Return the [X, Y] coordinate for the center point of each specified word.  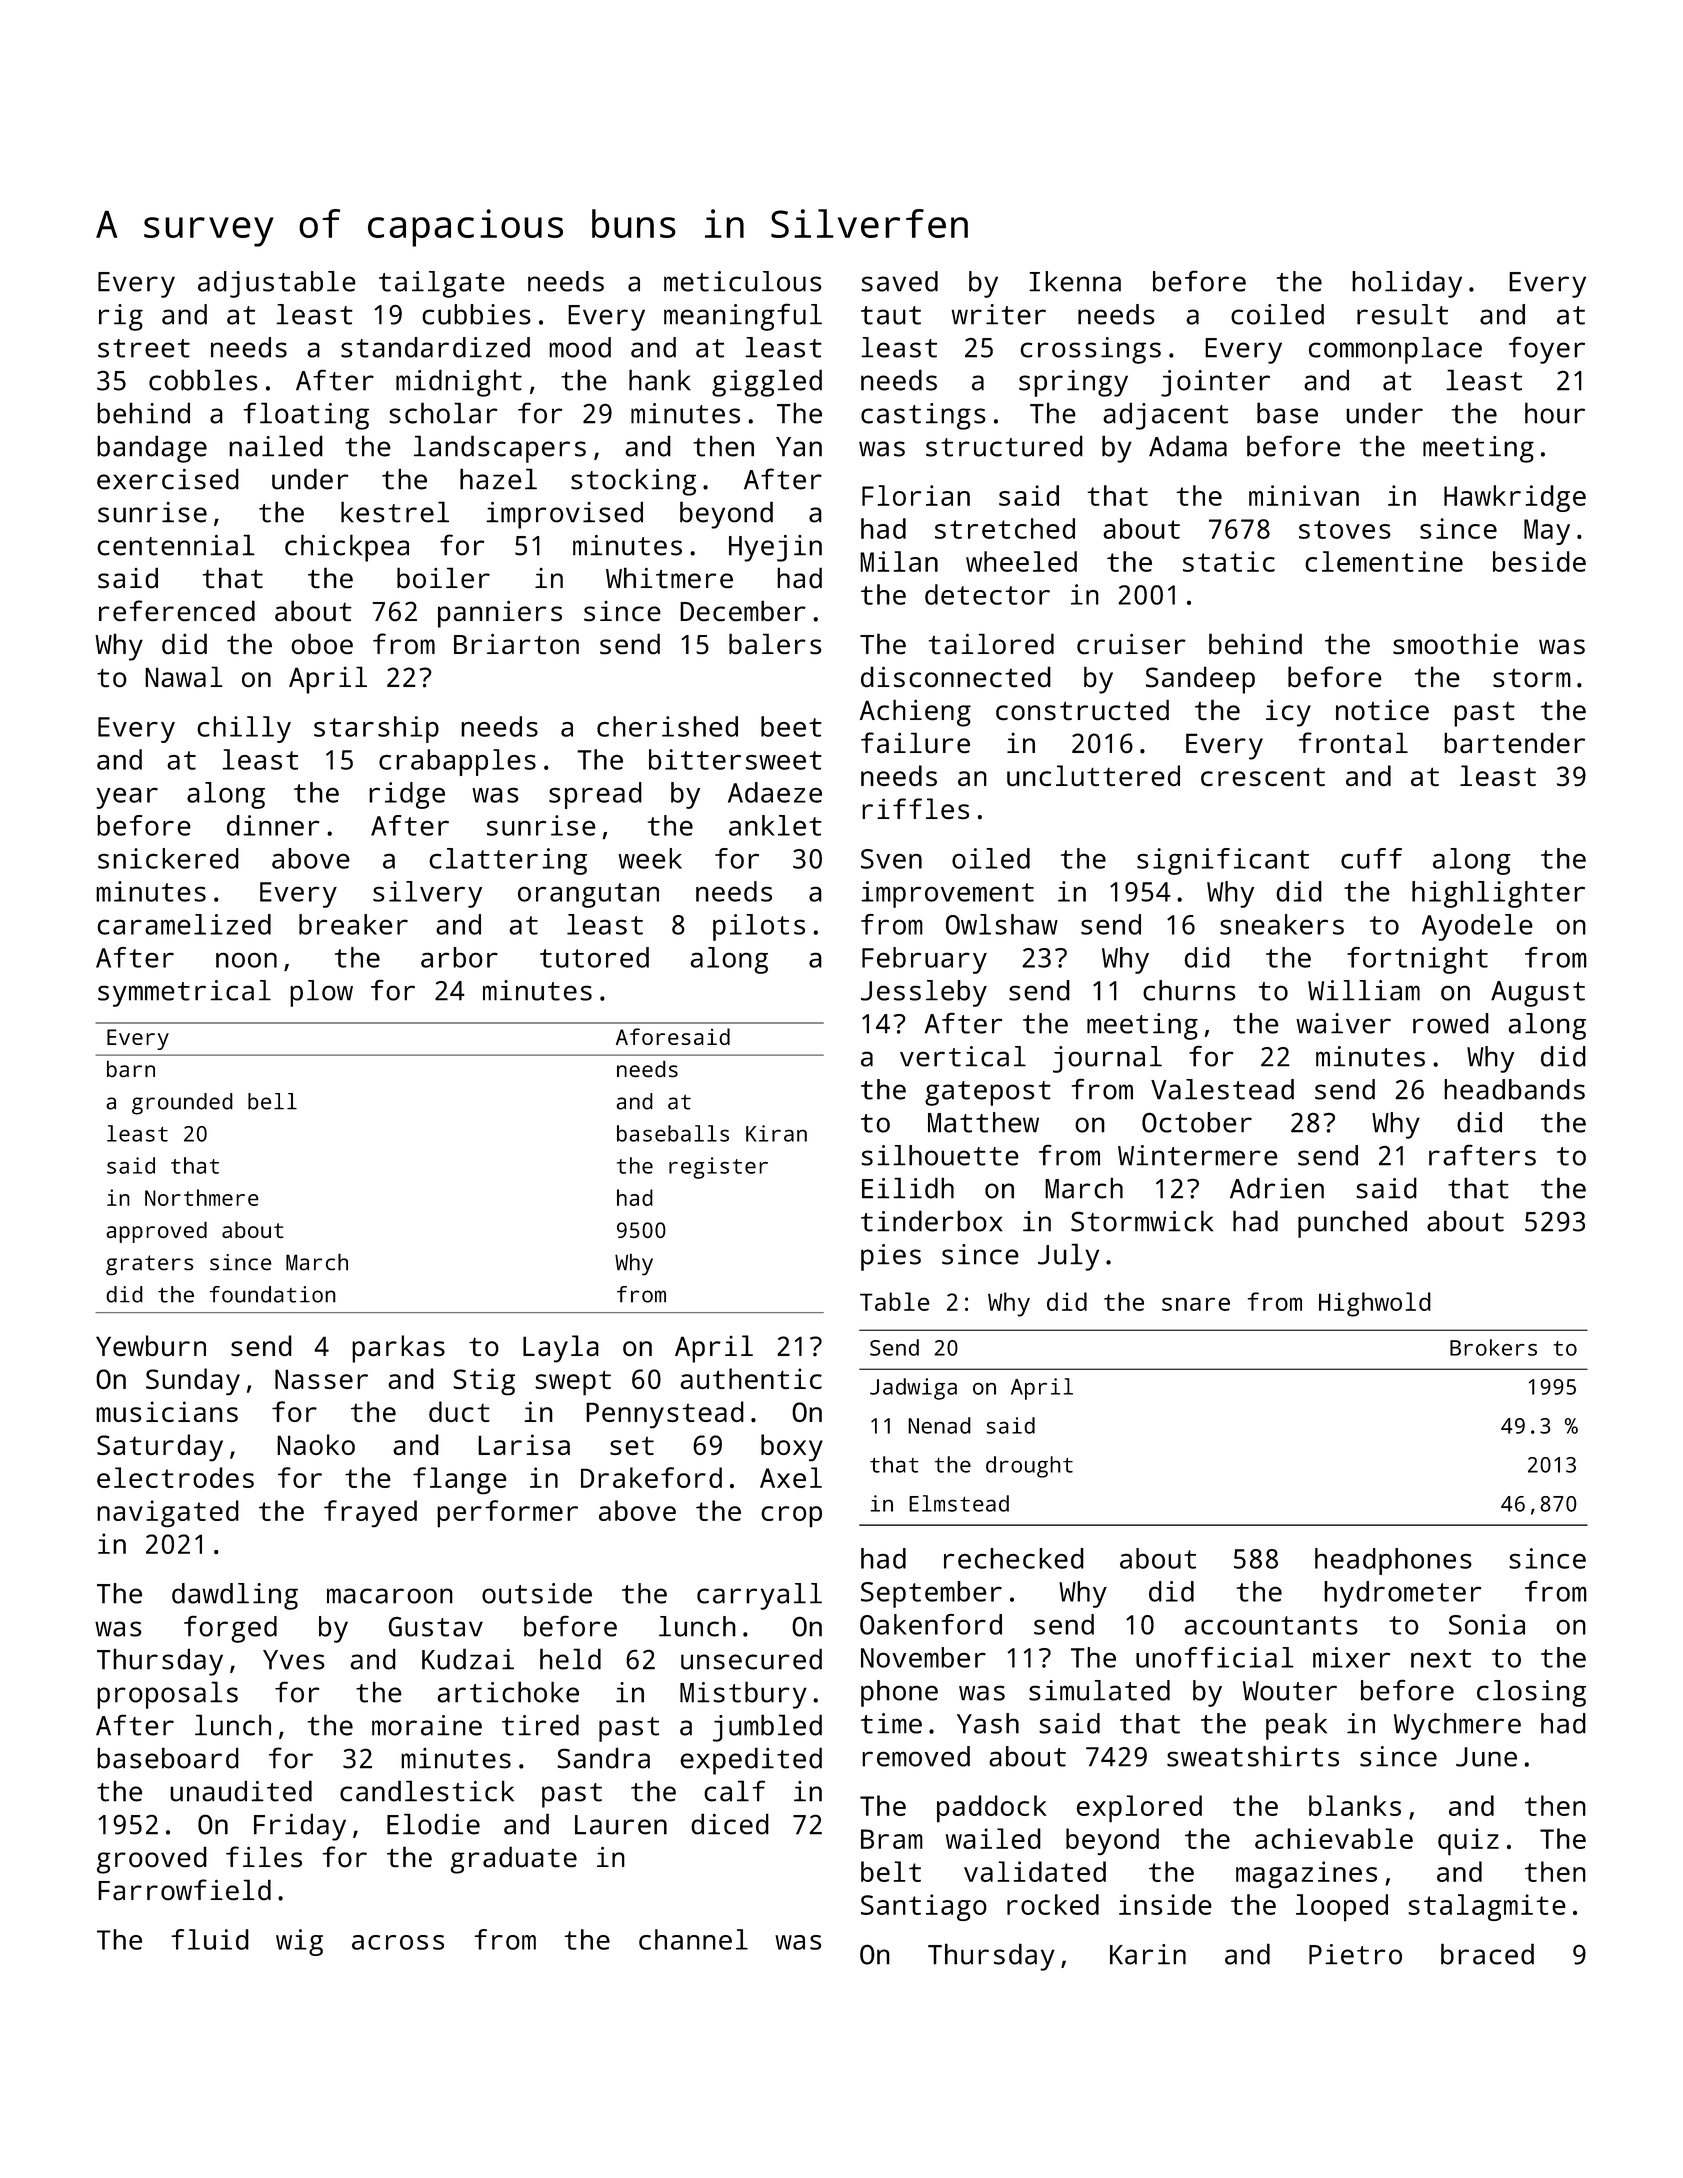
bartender [1514, 742]
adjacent [1165, 416]
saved [899, 281]
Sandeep [1200, 680]
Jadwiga [913, 1389]
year [127, 798]
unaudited [241, 1791]
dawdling [235, 1596]
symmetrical [184, 993]
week [650, 858]
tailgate [442, 284]
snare [1196, 1304]
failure [915, 742]
